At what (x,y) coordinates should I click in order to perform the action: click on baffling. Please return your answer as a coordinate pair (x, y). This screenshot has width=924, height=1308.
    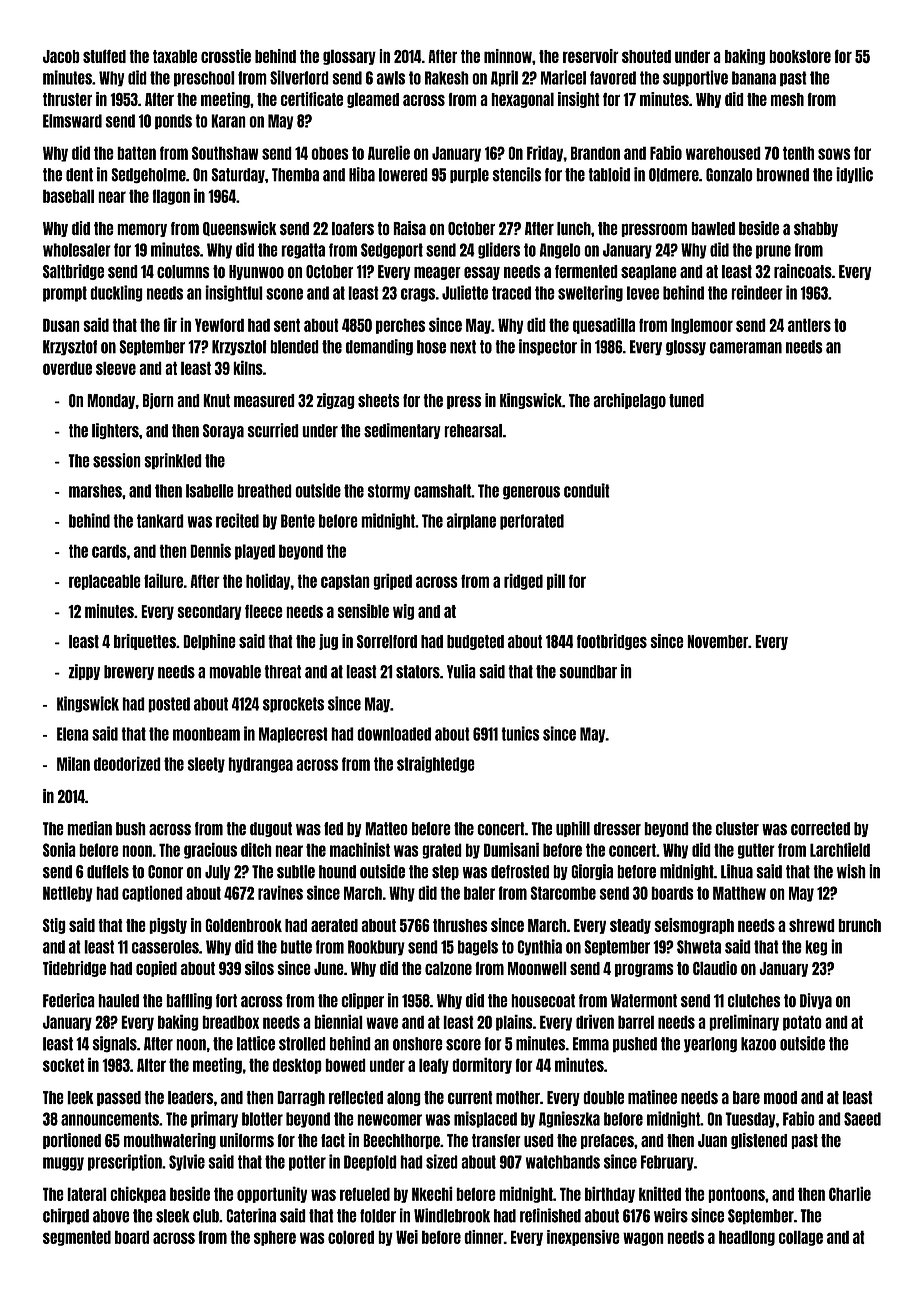
    Looking at the image, I should click on (189, 1001).
